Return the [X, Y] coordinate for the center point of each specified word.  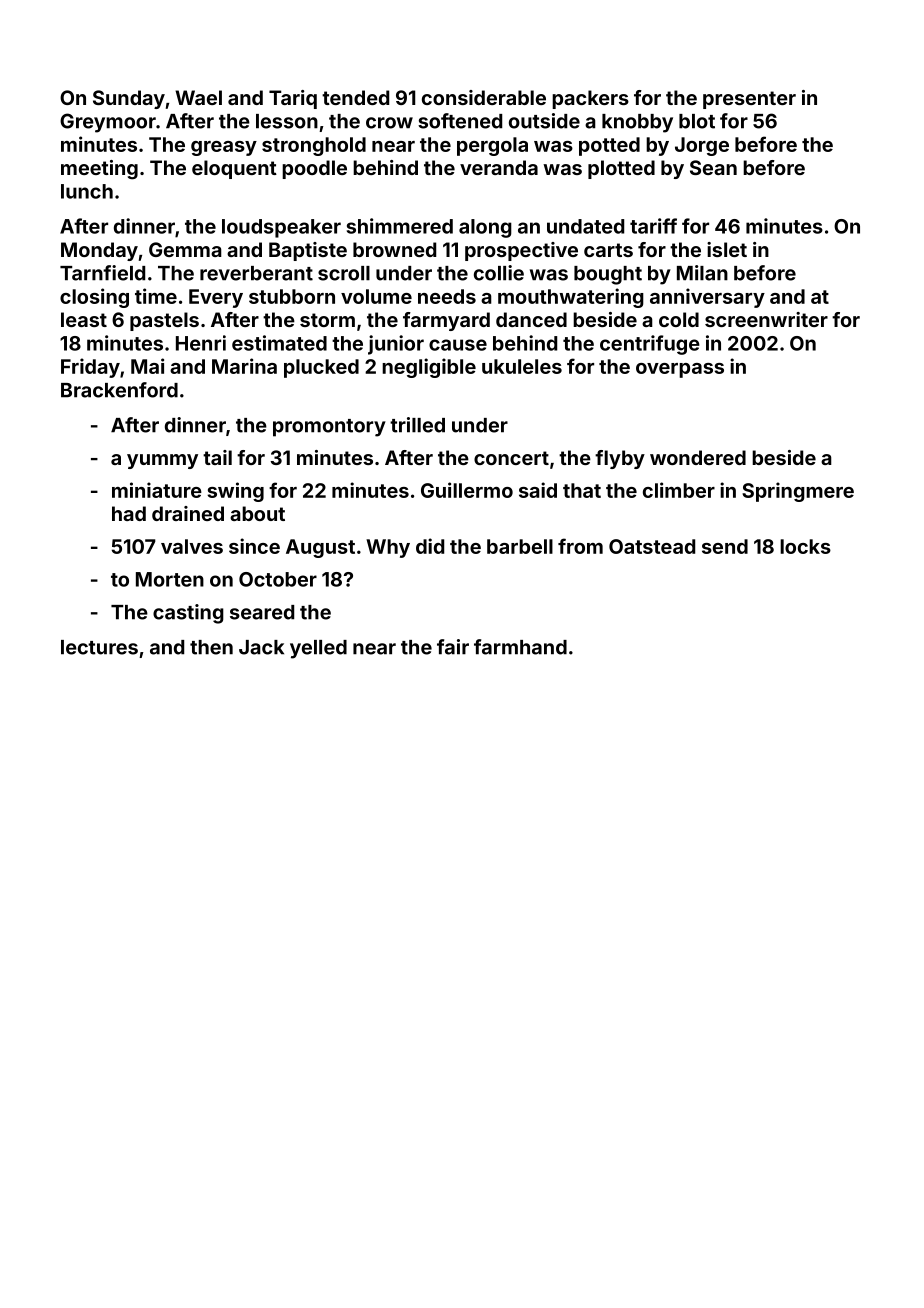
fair [453, 647]
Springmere [798, 492]
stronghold [314, 146]
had [129, 513]
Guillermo [467, 490]
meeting [99, 170]
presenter [749, 100]
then [211, 647]
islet [727, 249]
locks [805, 546]
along [485, 228]
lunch [87, 191]
